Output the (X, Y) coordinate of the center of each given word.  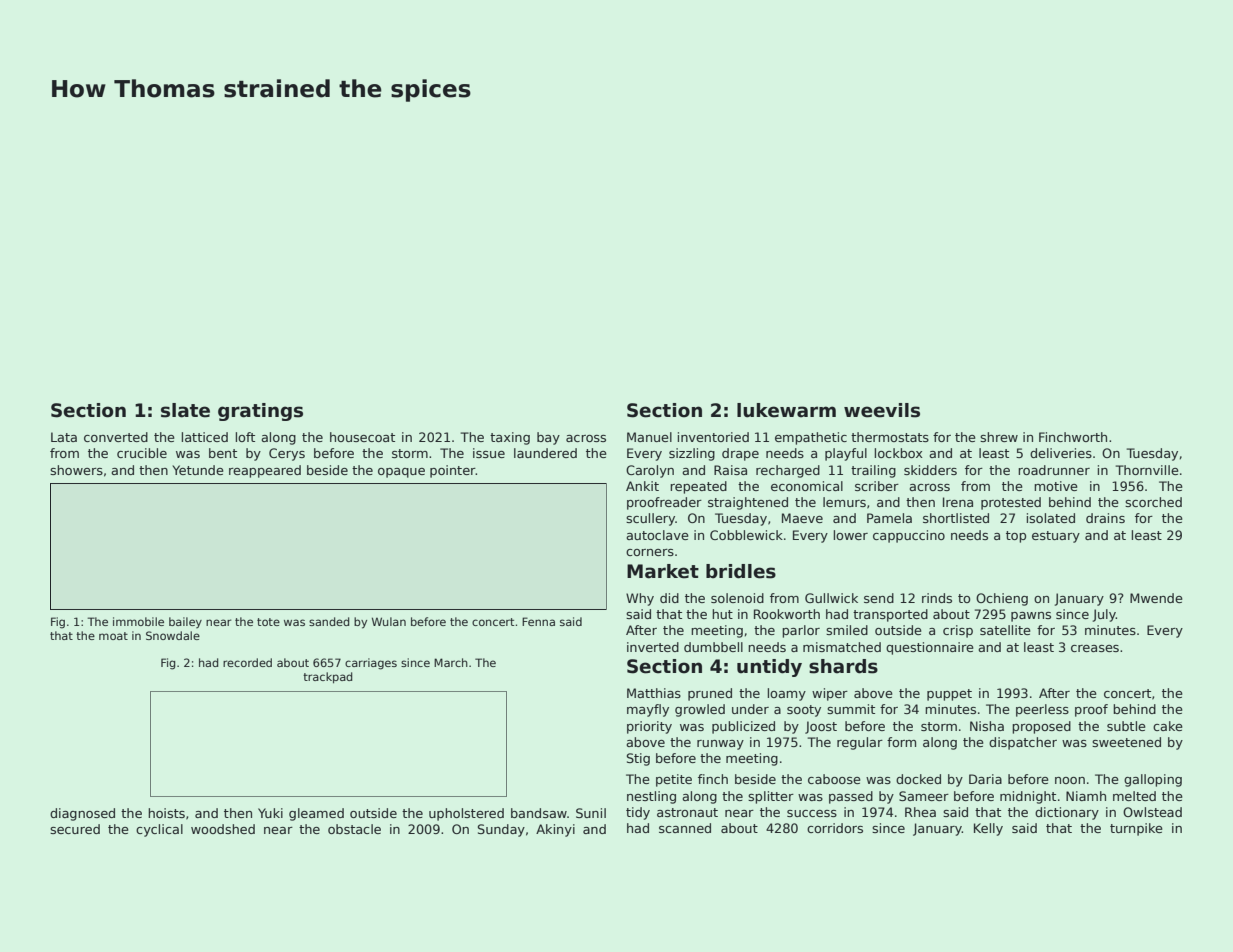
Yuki (270, 813)
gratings (260, 412)
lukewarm (786, 410)
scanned (685, 828)
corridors (835, 828)
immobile (138, 621)
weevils (882, 410)
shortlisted (956, 518)
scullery (650, 519)
